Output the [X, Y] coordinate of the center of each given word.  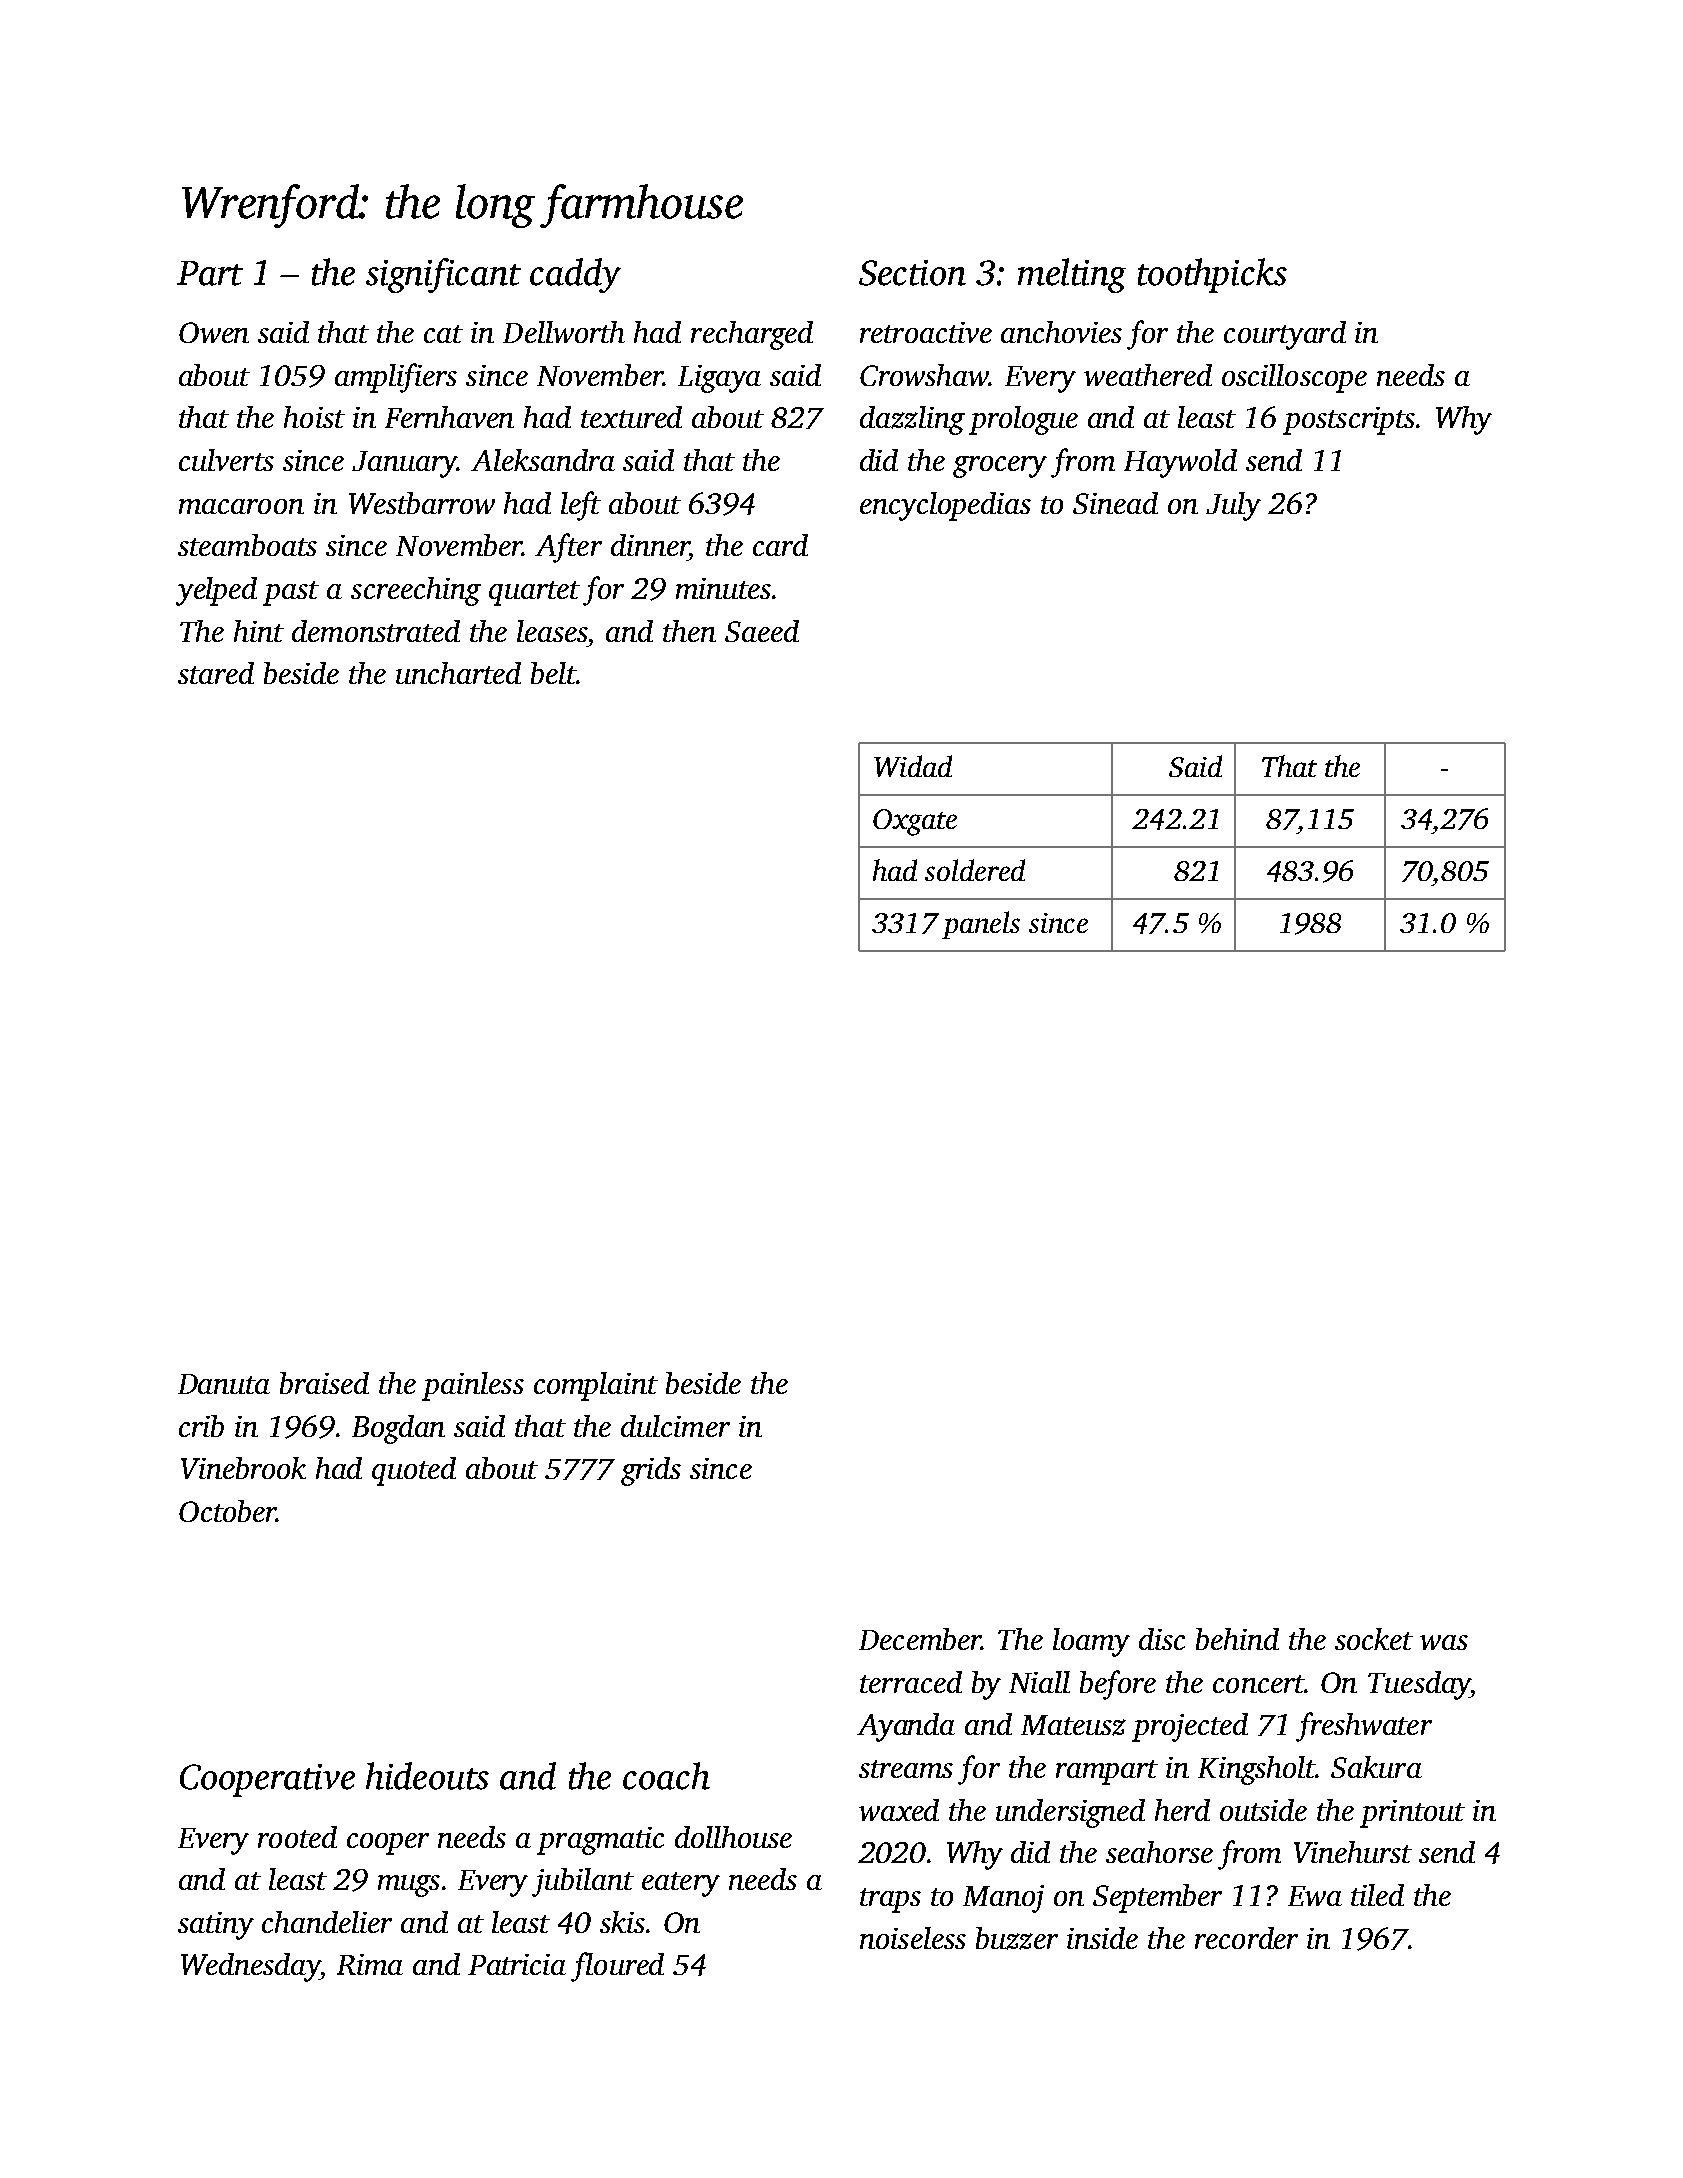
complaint [596, 1386]
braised [324, 1383]
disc [1162, 1639]
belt [553, 673]
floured [617, 1967]
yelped [216, 591]
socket [1374, 1639]
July [1233, 506]
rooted [297, 1837]
